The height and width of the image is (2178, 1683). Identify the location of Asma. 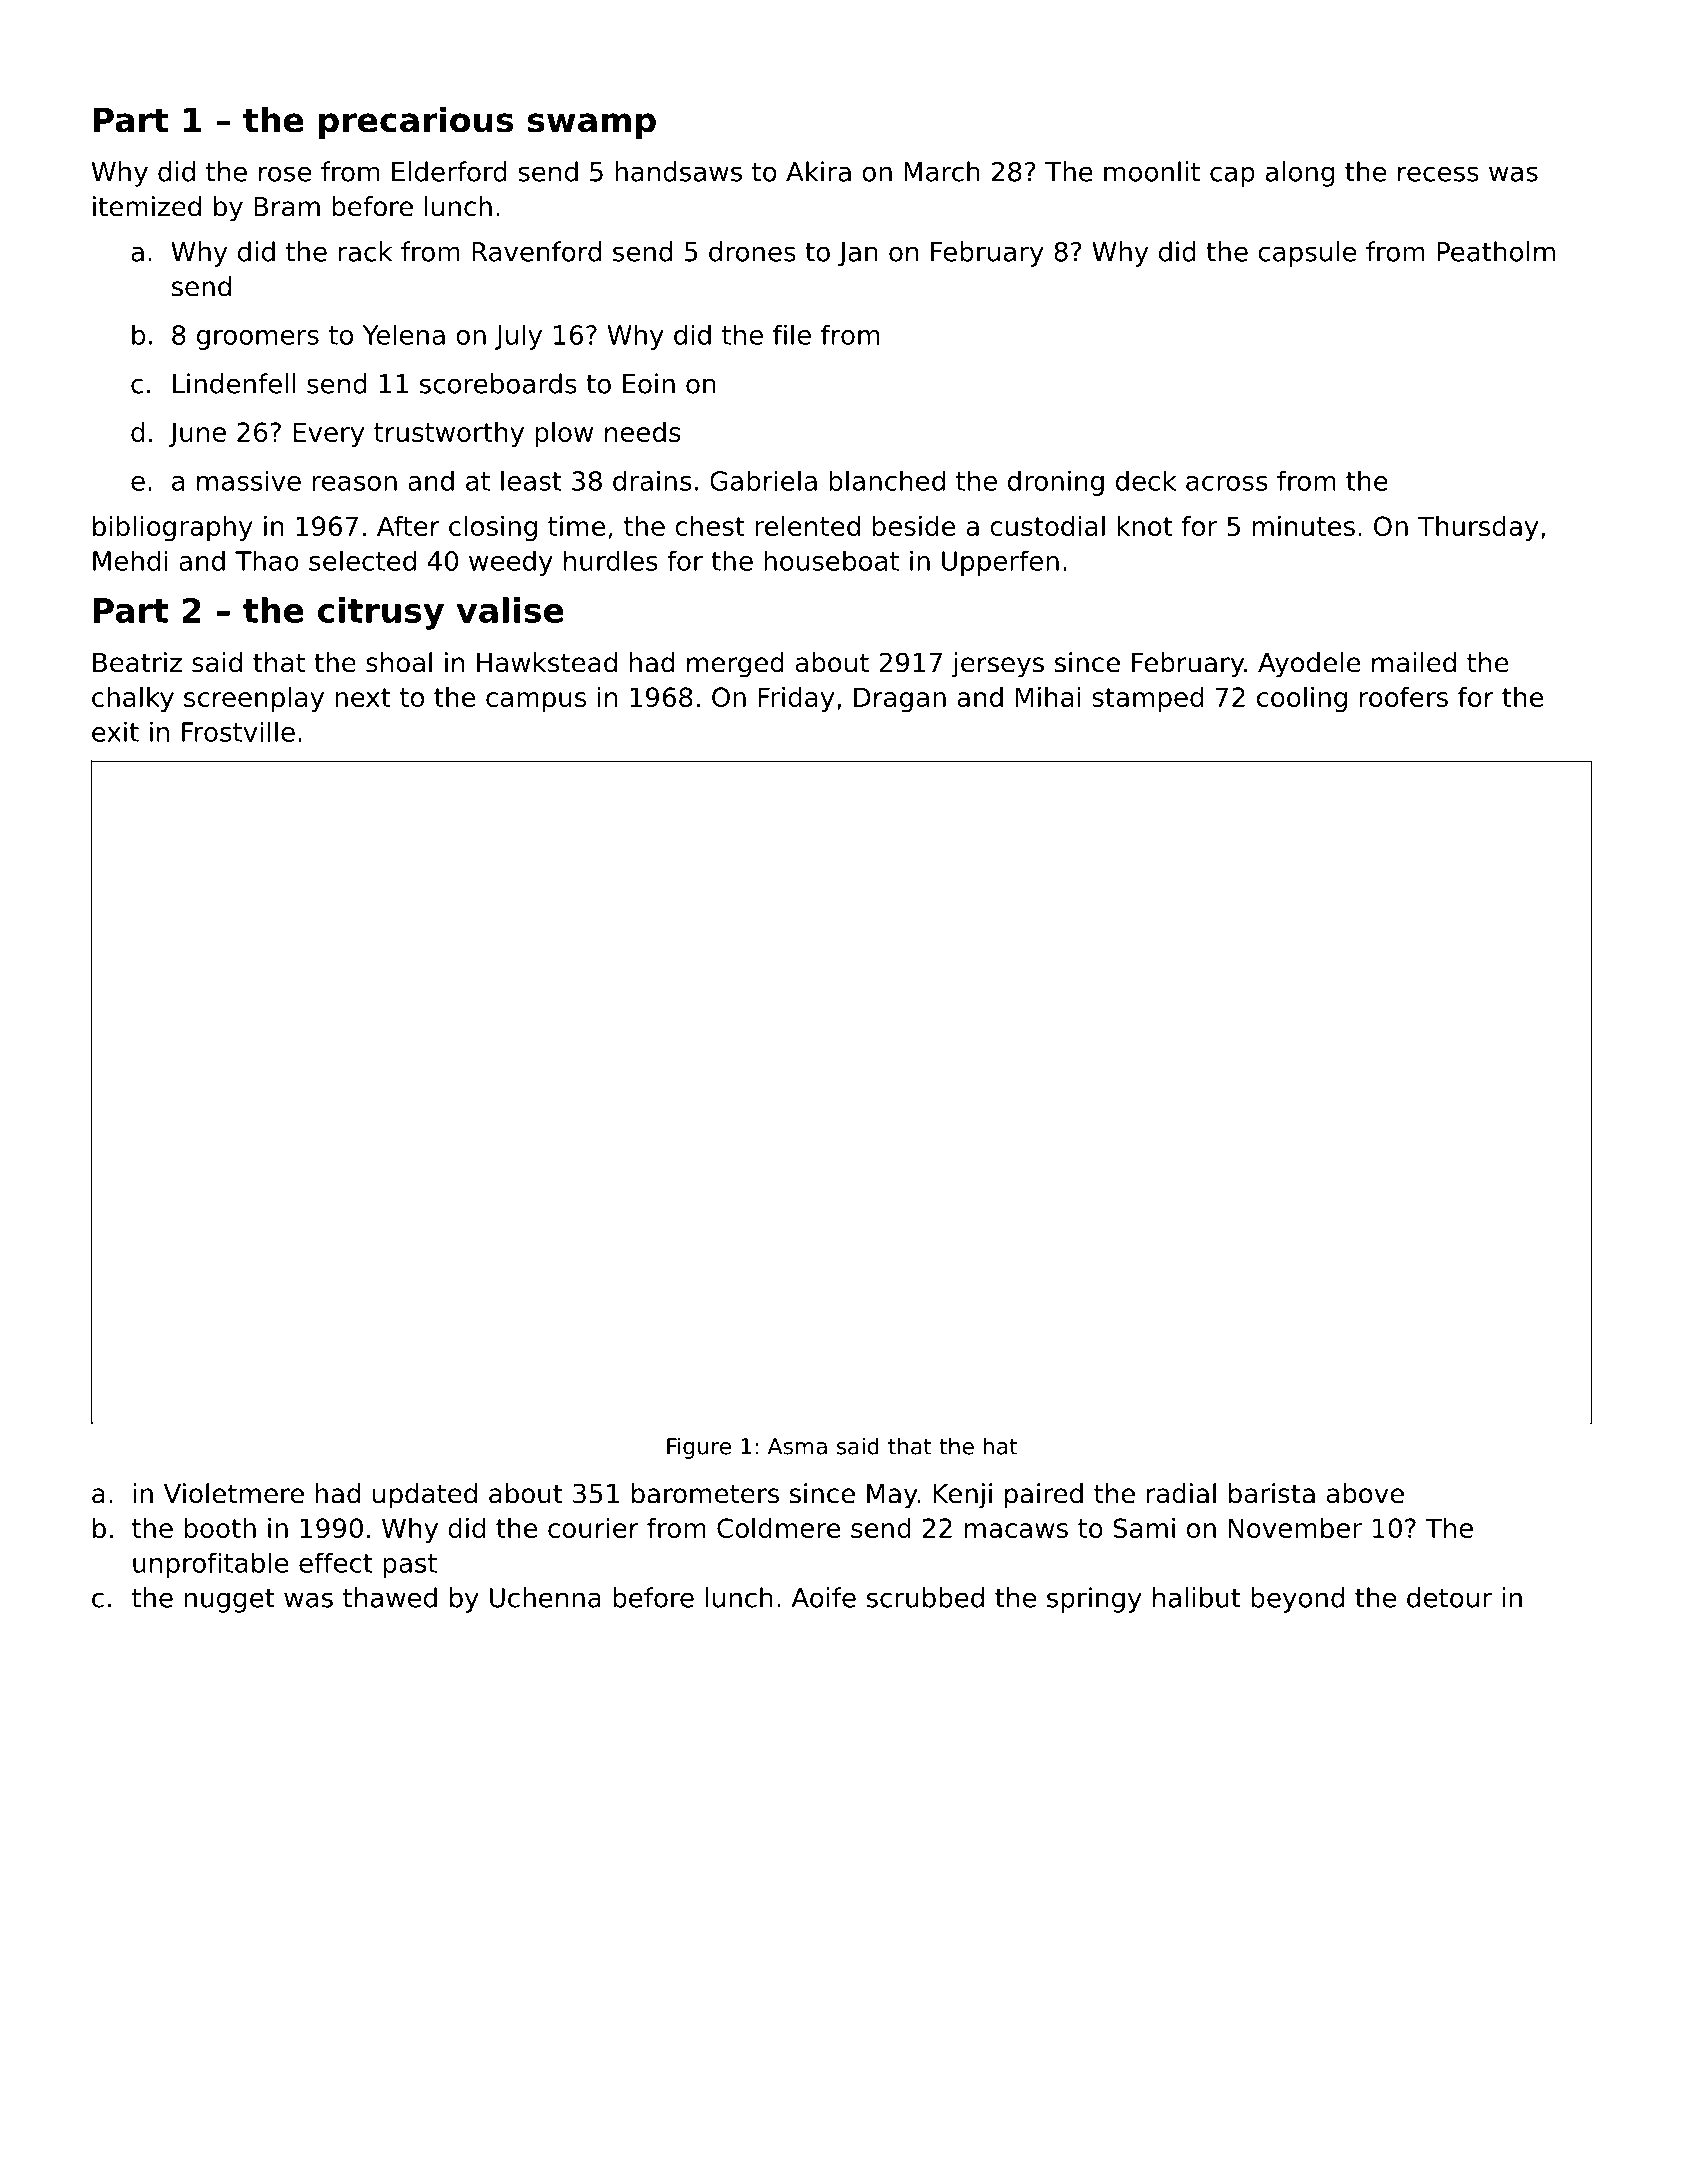
(797, 1446).
